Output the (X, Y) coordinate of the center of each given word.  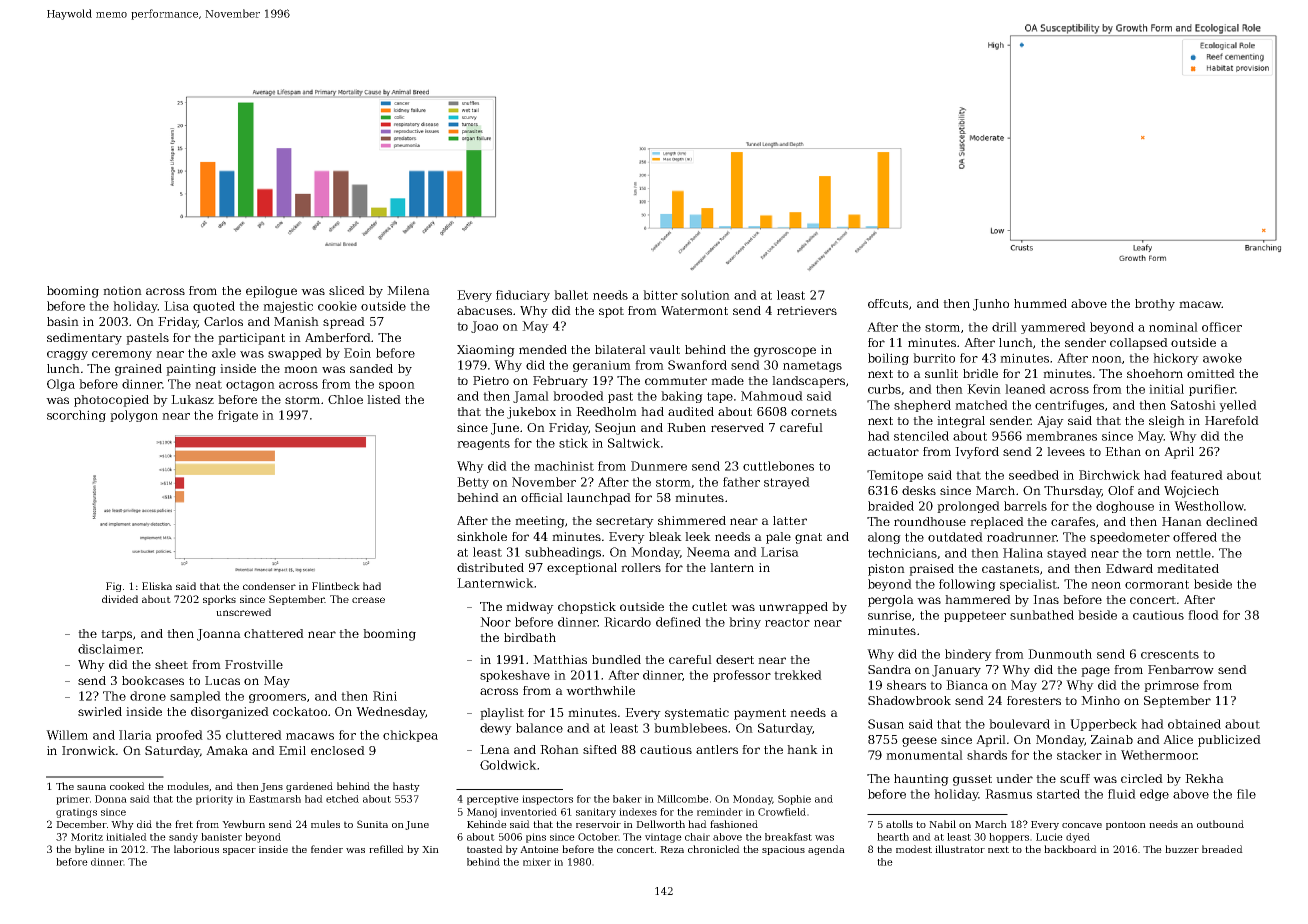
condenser (269, 586)
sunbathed (1042, 615)
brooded (578, 396)
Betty (473, 483)
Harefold (1232, 420)
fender (327, 849)
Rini (385, 696)
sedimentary (84, 339)
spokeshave (515, 676)
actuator (893, 452)
